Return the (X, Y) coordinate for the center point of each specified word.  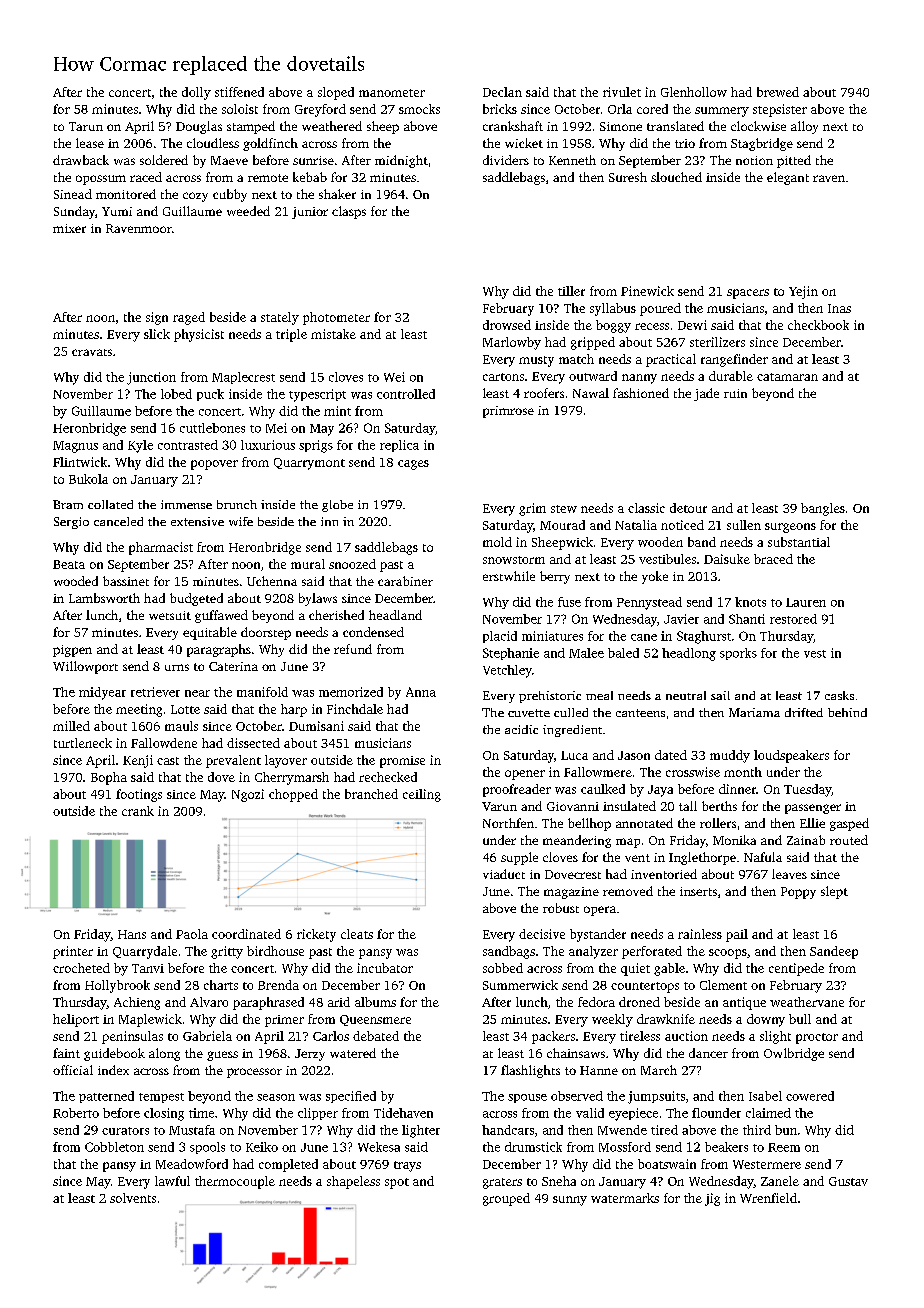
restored (793, 619)
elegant (788, 178)
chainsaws (576, 1053)
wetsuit (170, 615)
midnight (401, 161)
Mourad (562, 525)
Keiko (262, 1147)
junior (310, 213)
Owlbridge (794, 1054)
